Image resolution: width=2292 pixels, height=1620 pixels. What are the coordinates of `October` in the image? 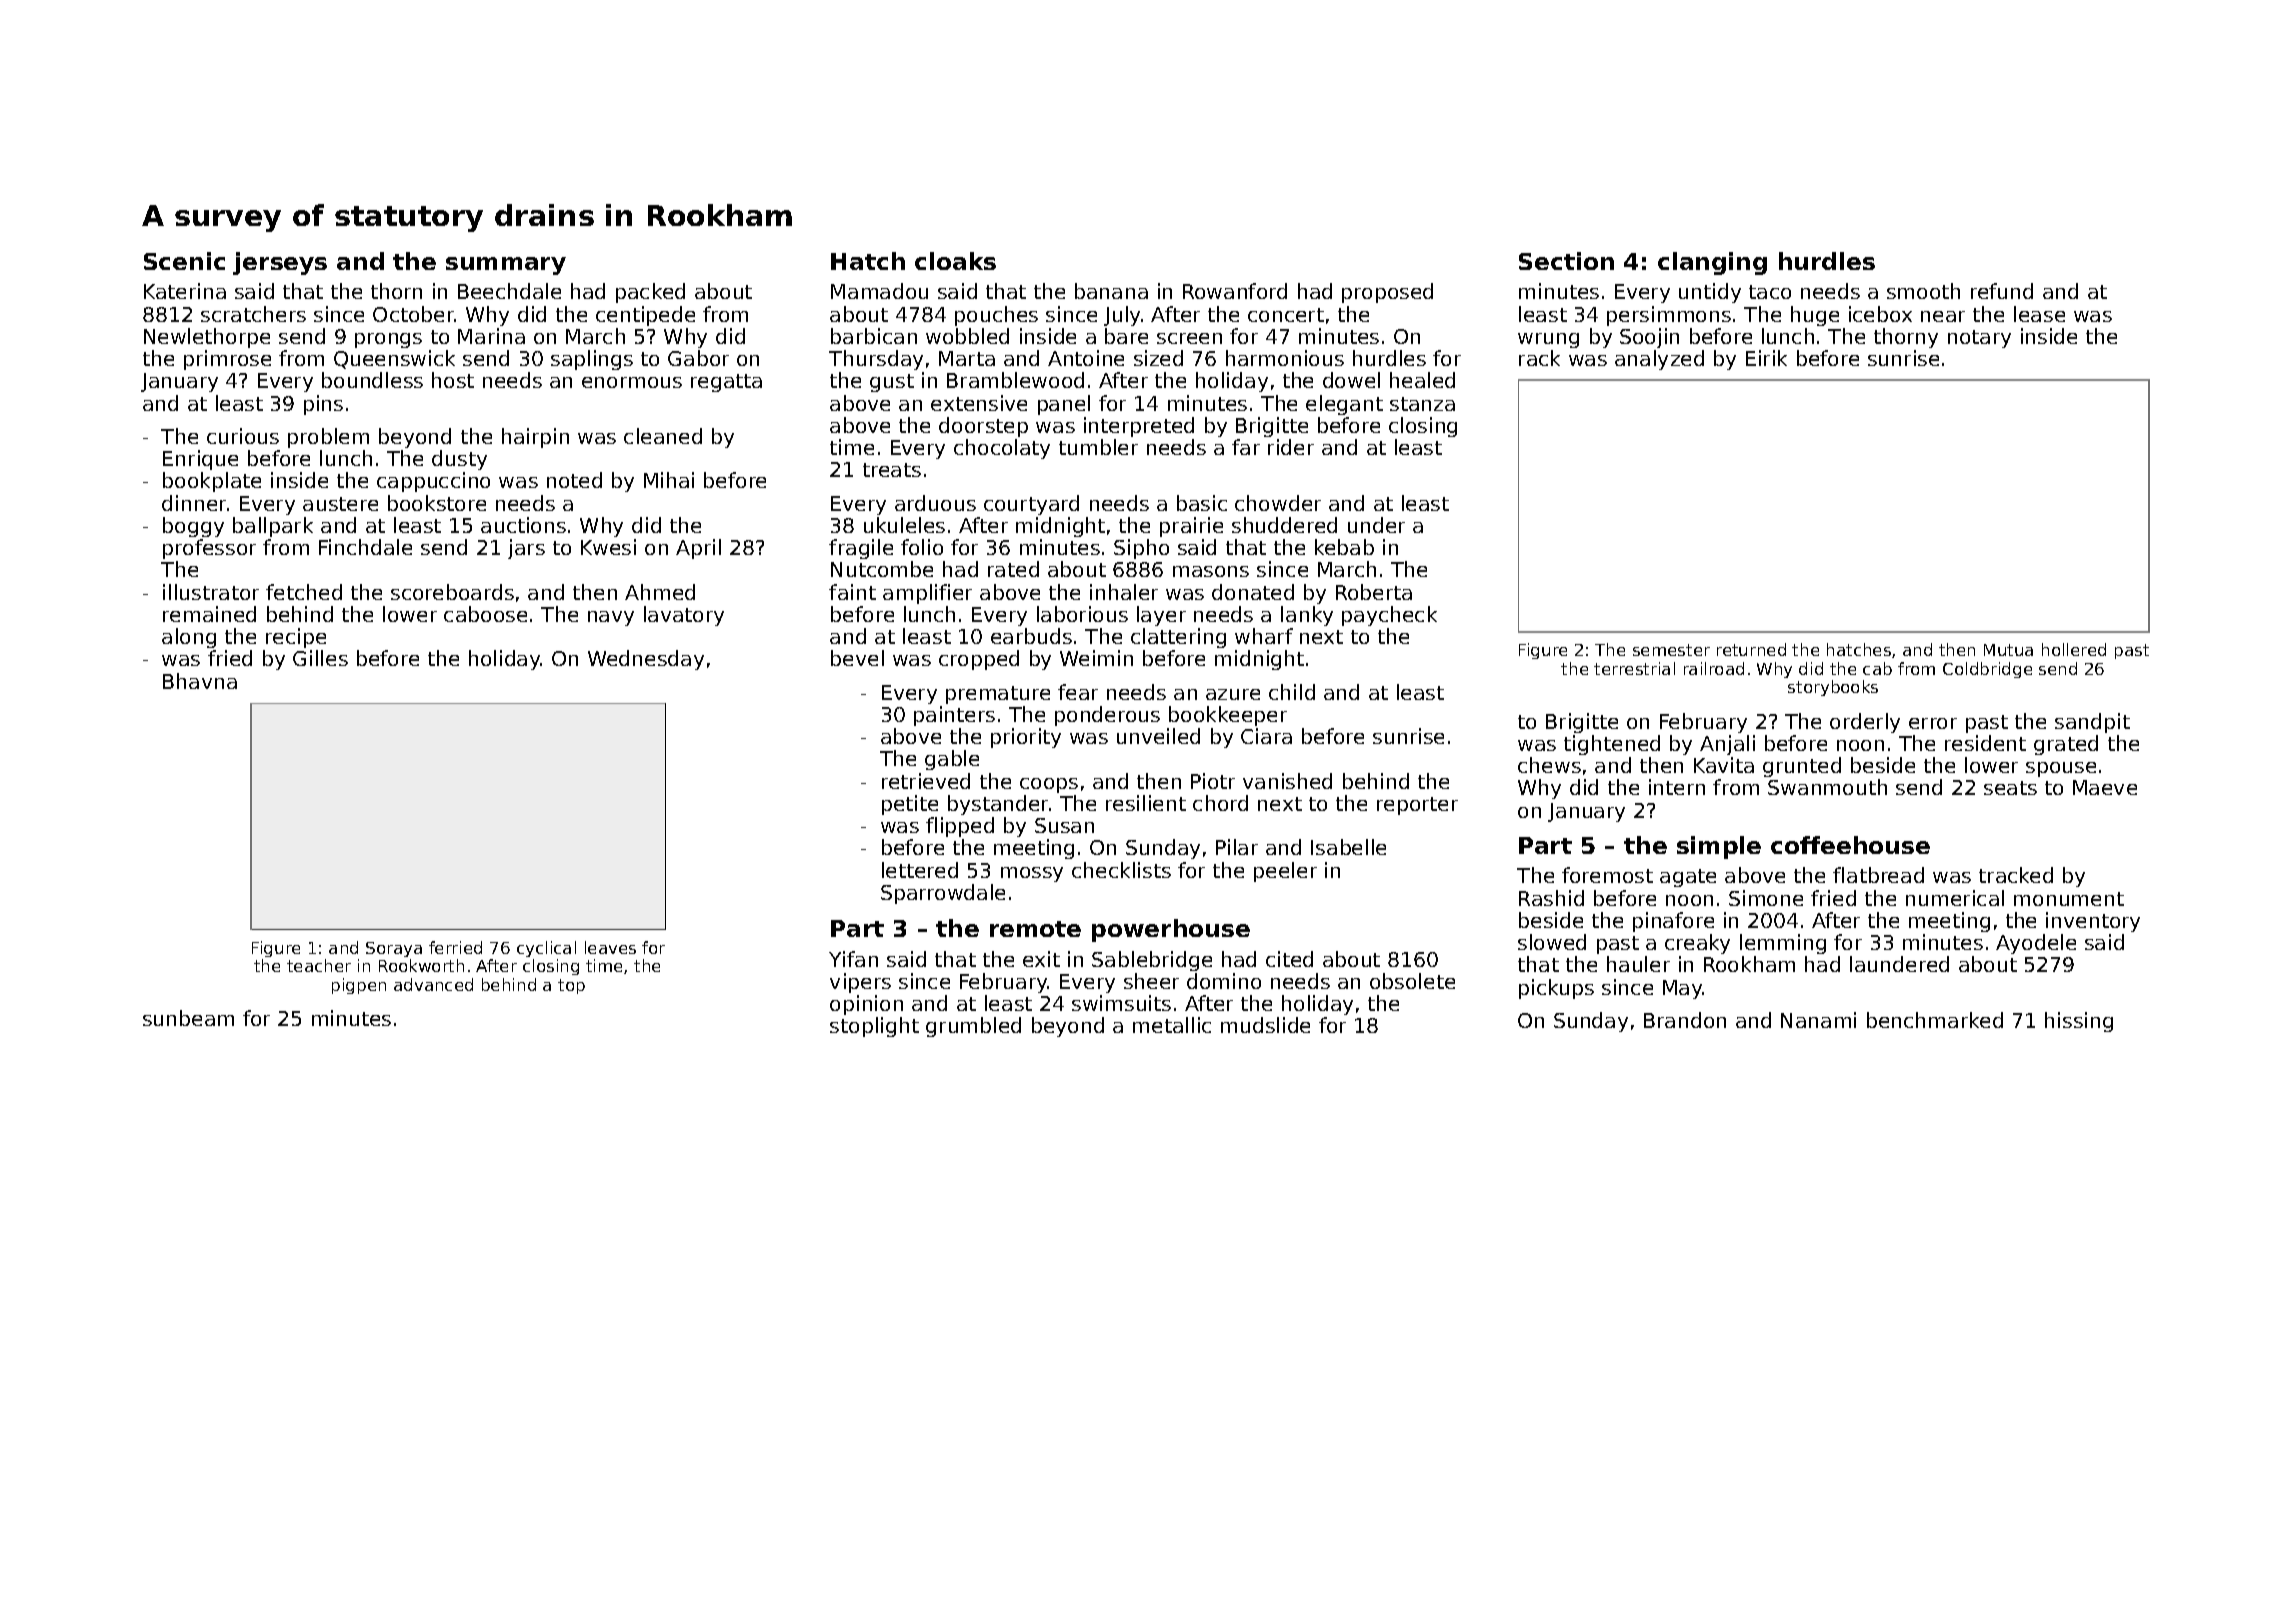 It's located at (414, 314).
